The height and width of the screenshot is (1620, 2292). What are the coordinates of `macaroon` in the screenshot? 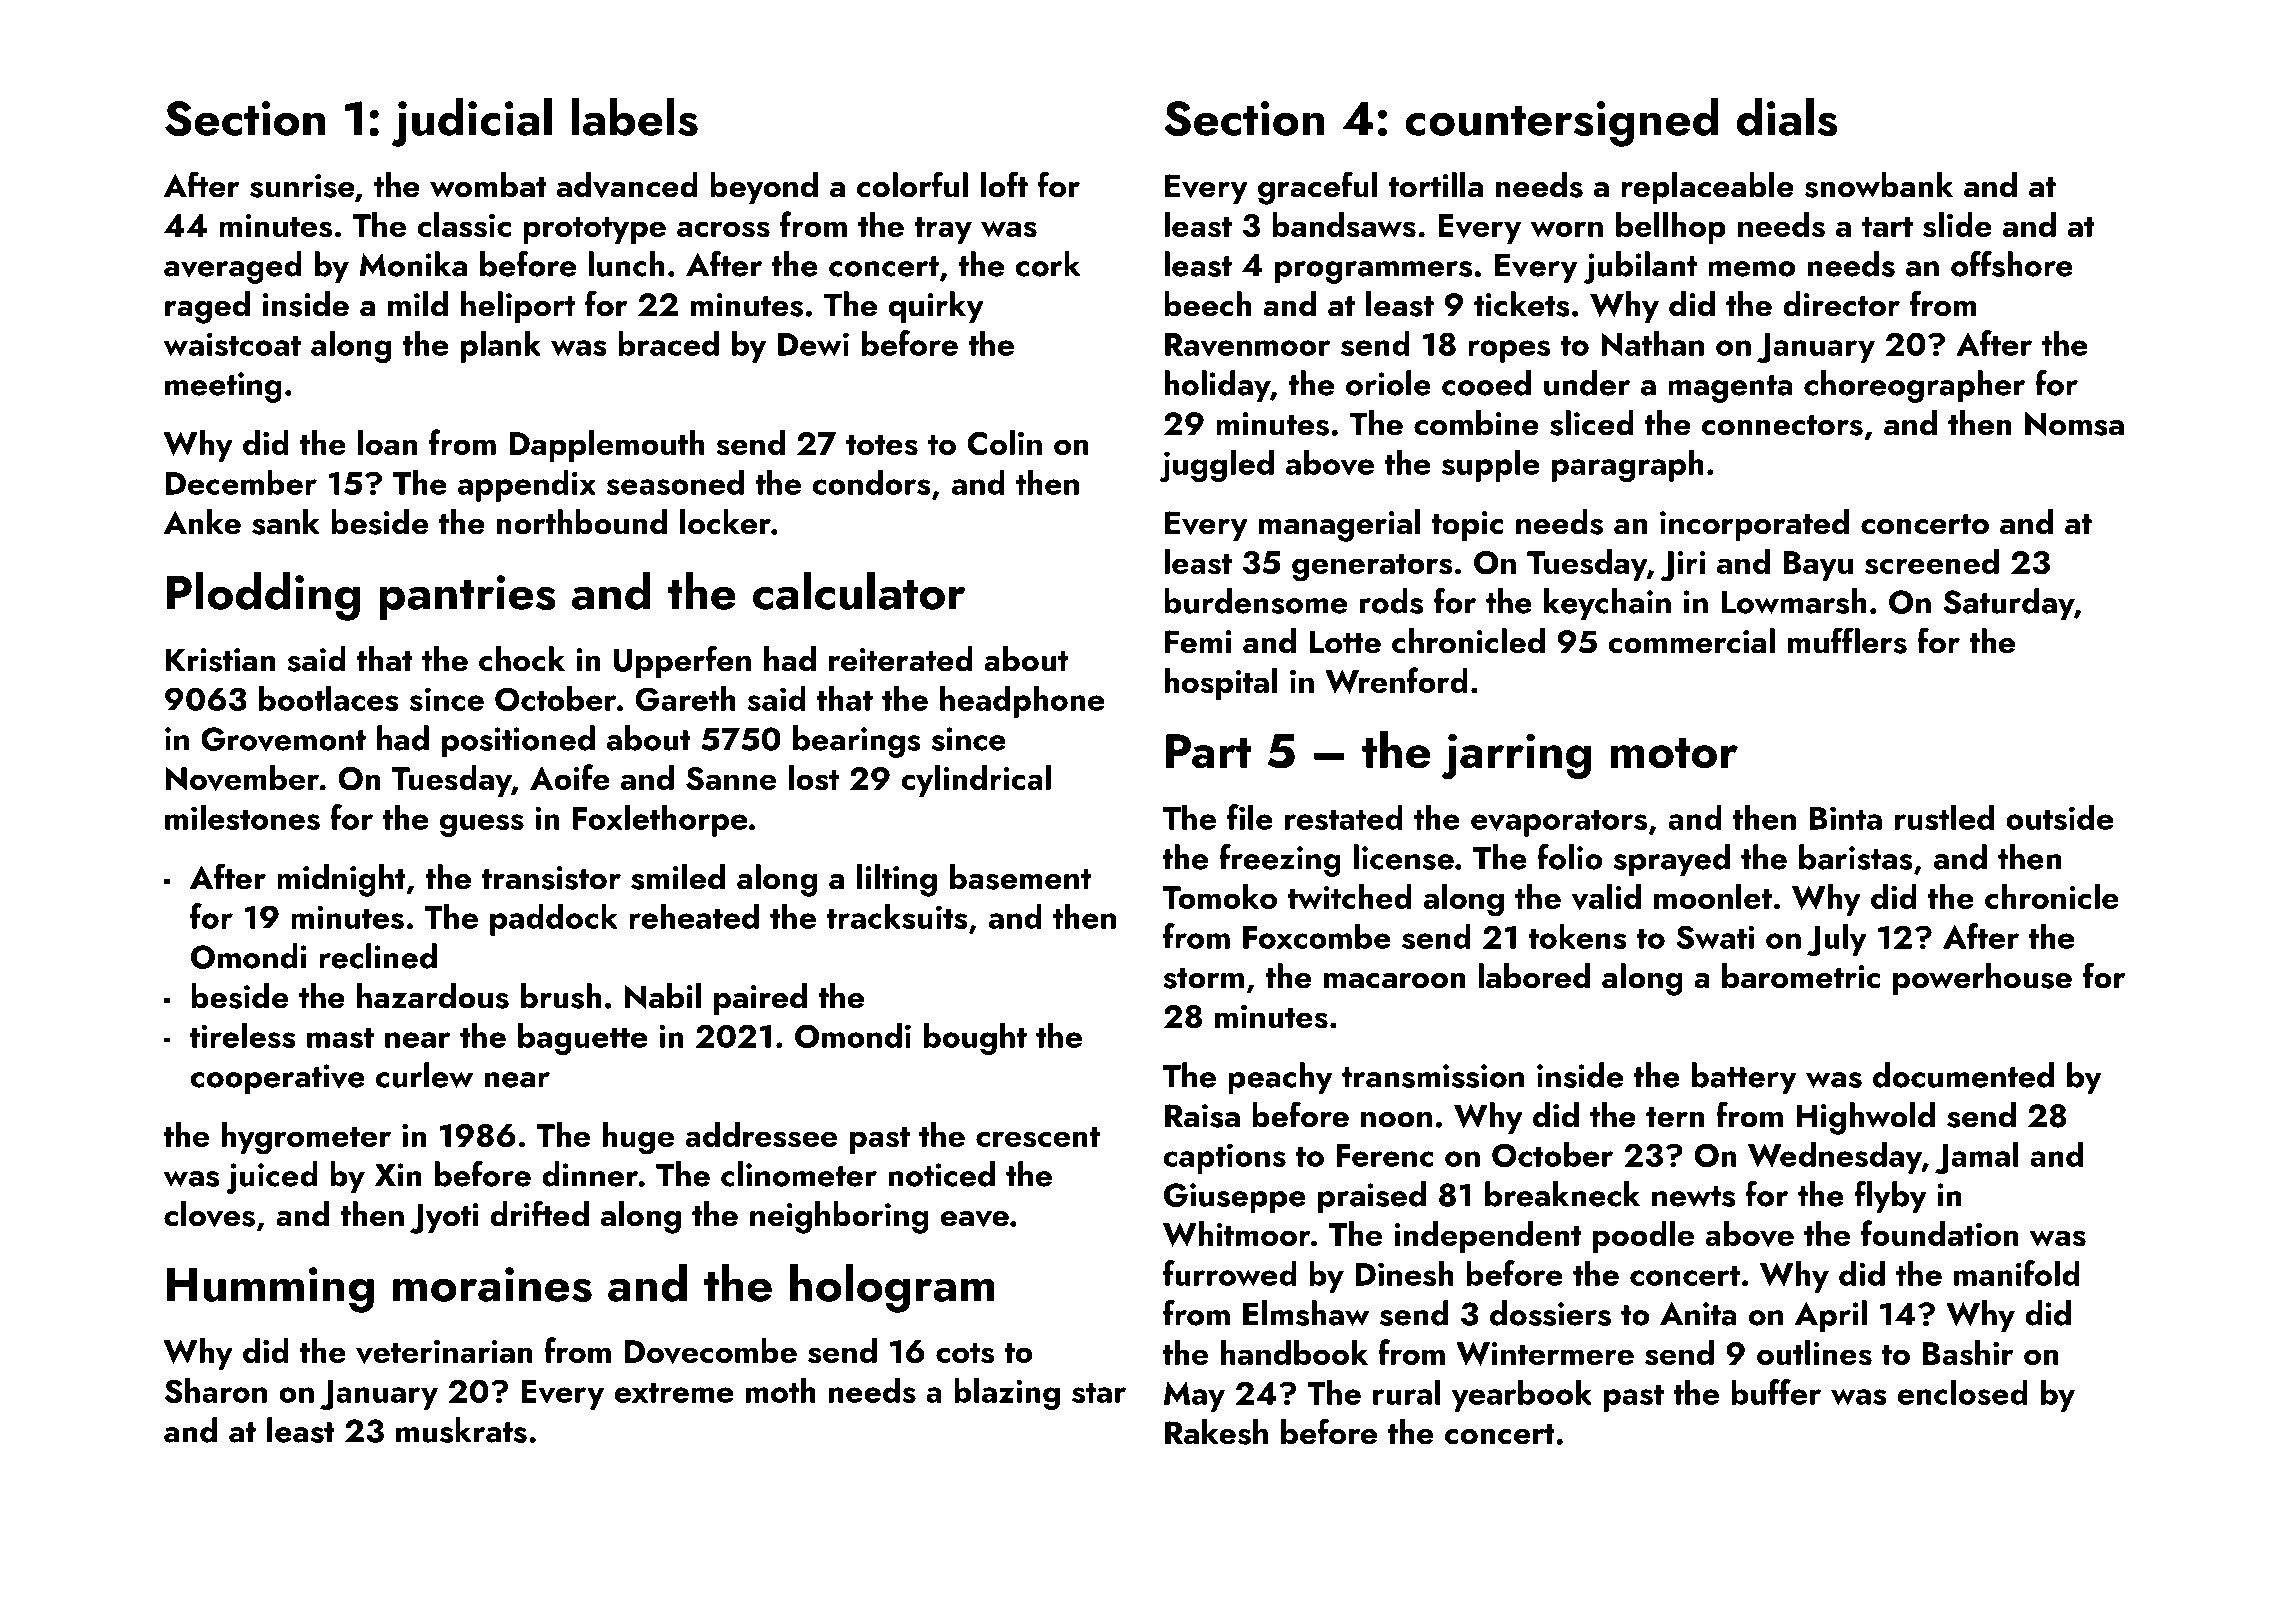 It's located at (1394, 981).
